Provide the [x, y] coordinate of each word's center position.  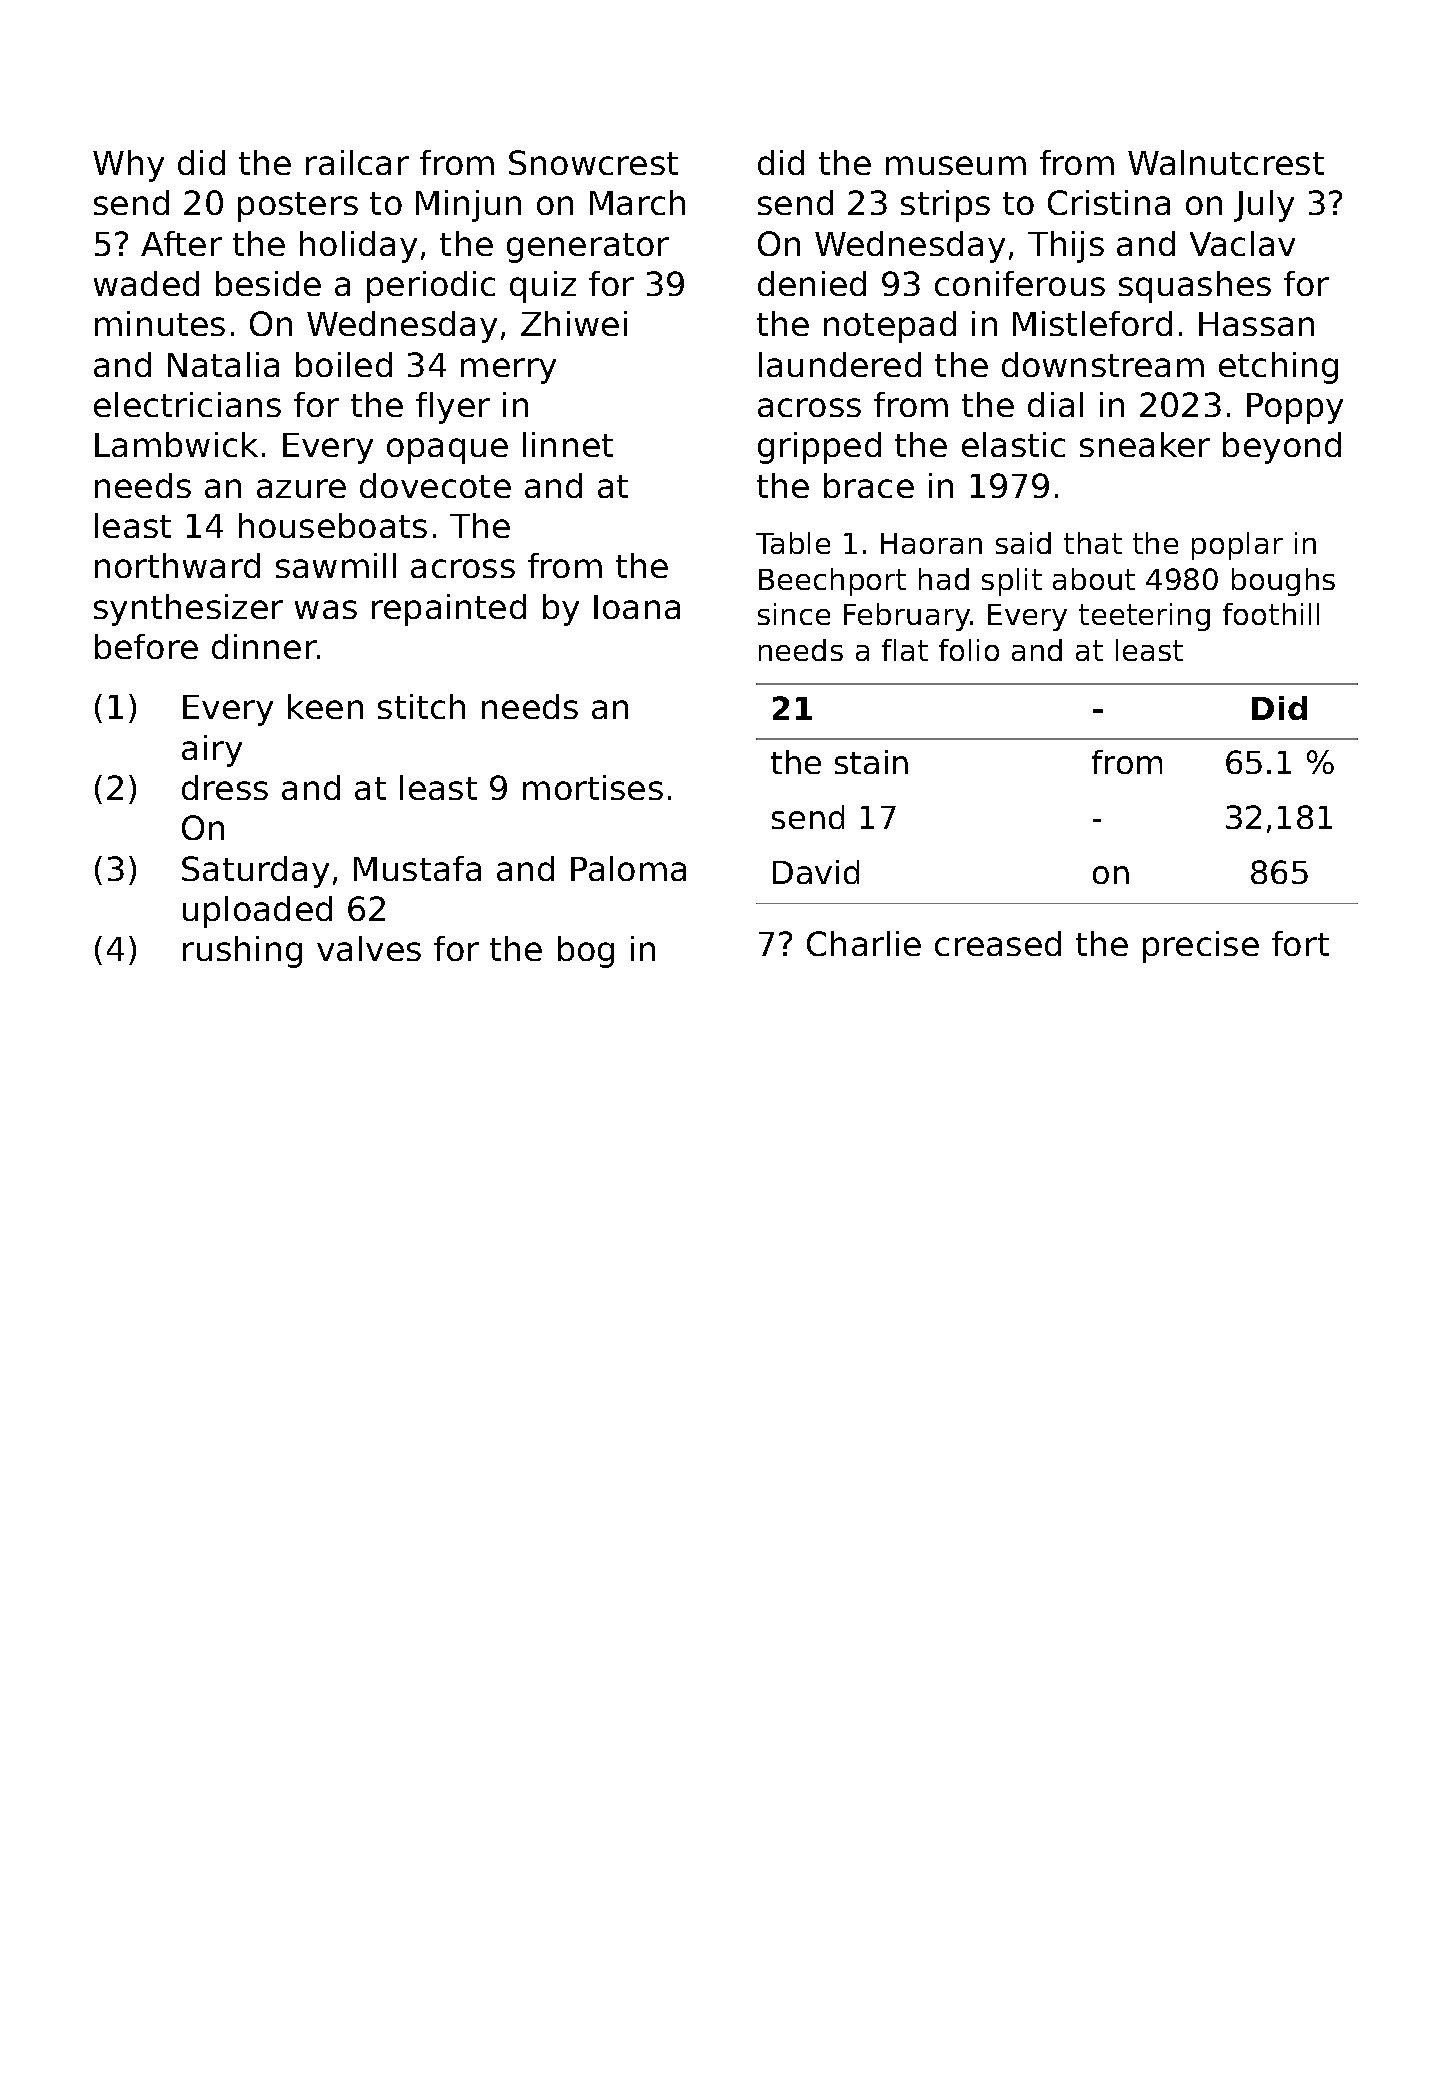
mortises [593, 787]
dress [225, 787]
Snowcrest [593, 162]
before [146, 646]
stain [871, 762]
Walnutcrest [1226, 162]
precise [1201, 947]
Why [128, 166]
